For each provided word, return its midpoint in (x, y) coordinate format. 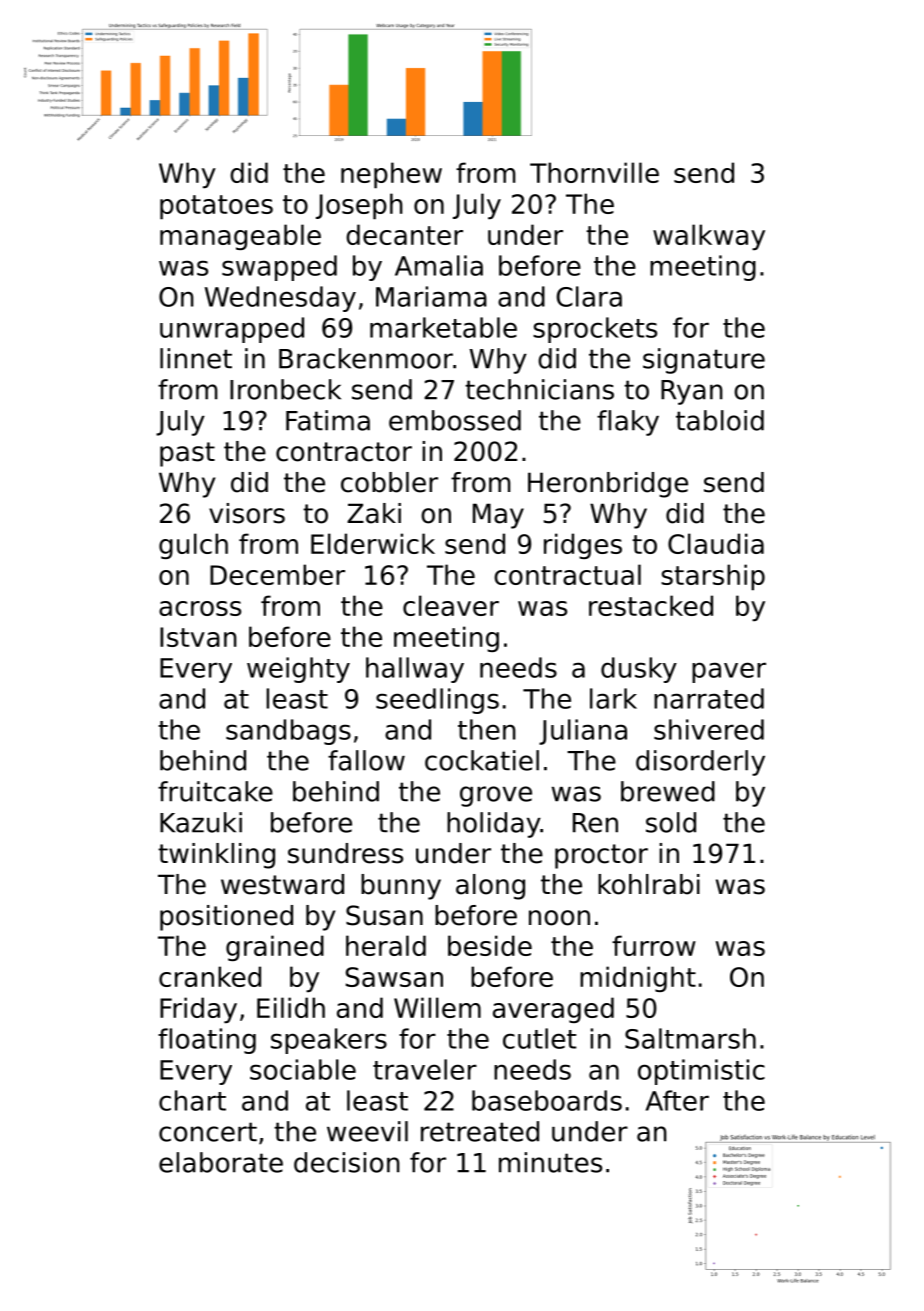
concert (208, 1132)
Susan (384, 915)
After (677, 1100)
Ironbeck (285, 389)
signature (704, 361)
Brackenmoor (366, 358)
